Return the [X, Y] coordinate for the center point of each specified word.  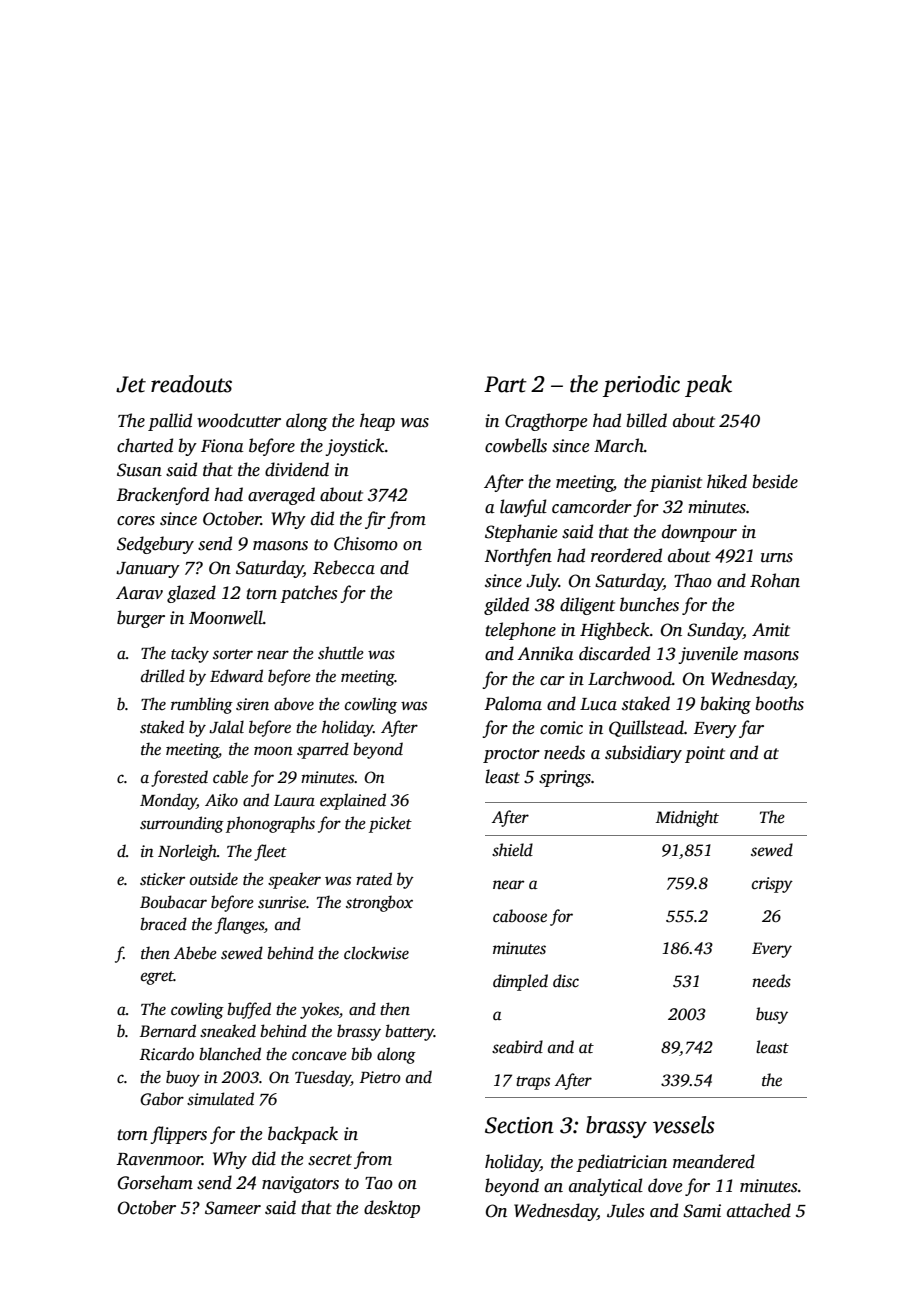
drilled [163, 676]
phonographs [270, 824]
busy [772, 1015]
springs [565, 778]
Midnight [687, 818]
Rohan [775, 580]
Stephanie [521, 533]
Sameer [233, 1208]
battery [409, 1032]
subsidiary [643, 754]
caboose [520, 916]
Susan [139, 470]
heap [377, 422]
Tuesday [323, 1078]
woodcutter [239, 420]
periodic [641, 386]
